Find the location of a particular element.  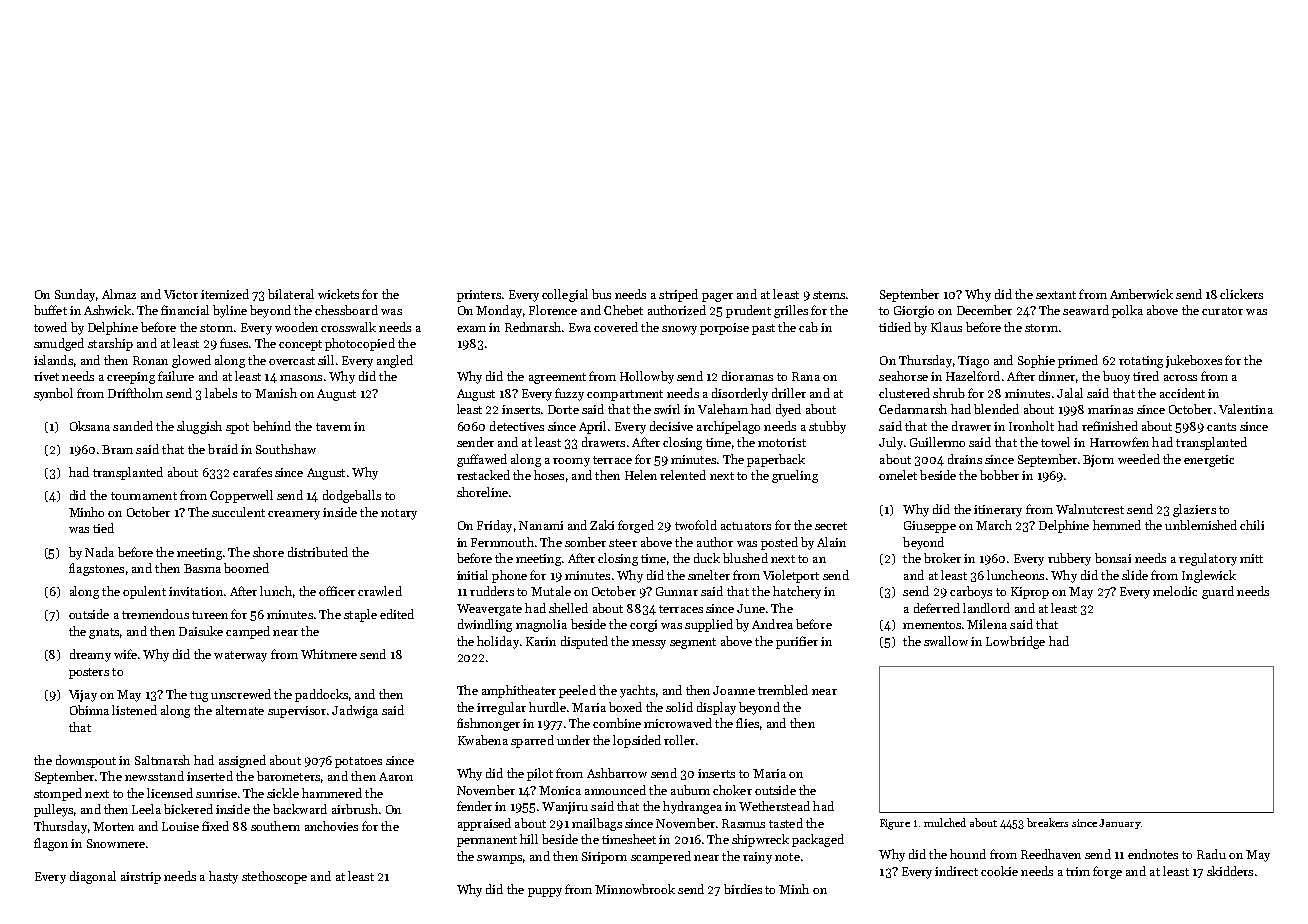

pulleys is located at coordinates (53, 810).
